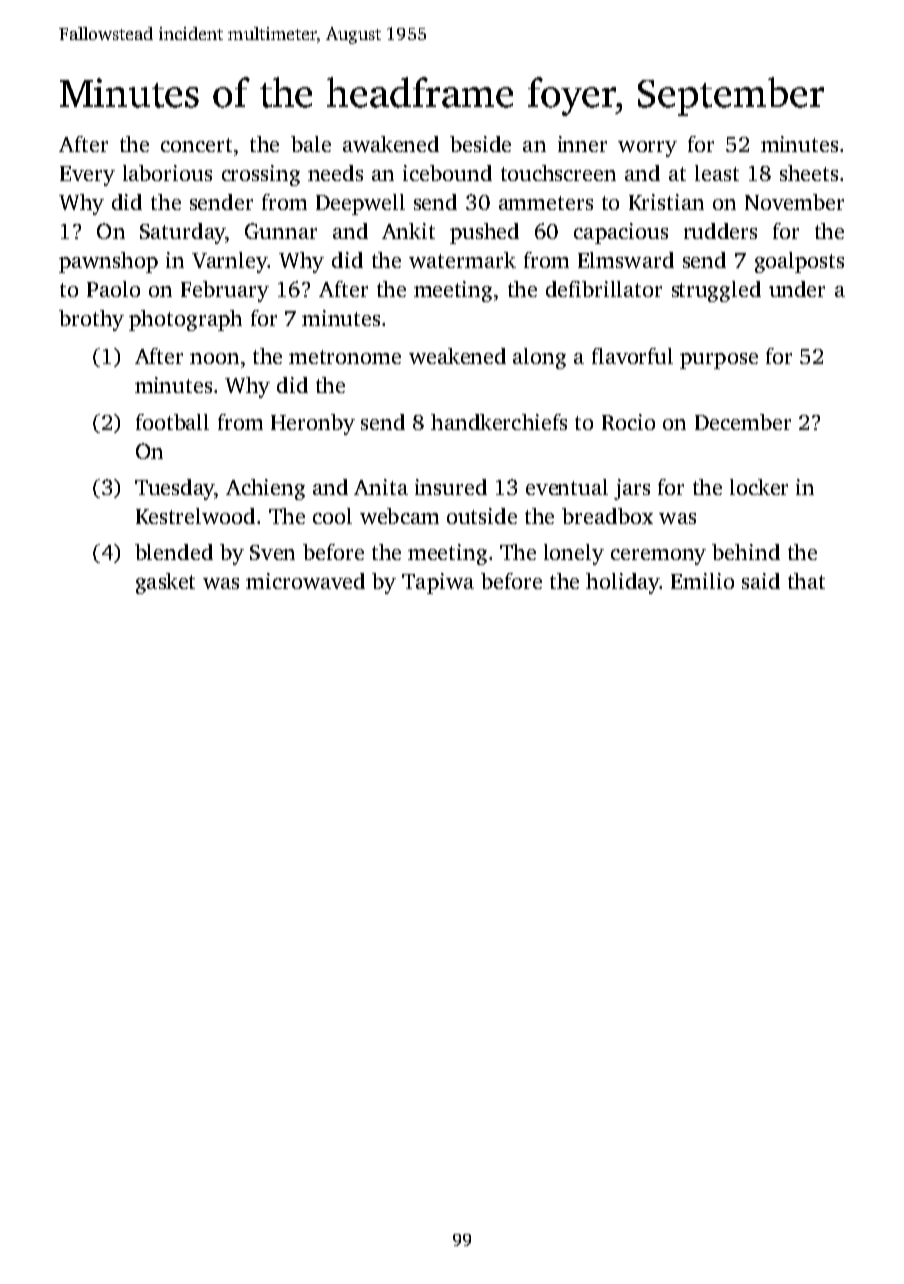 This document has height=1284, width=904. I want to click on Ankit, so click(408, 231).
